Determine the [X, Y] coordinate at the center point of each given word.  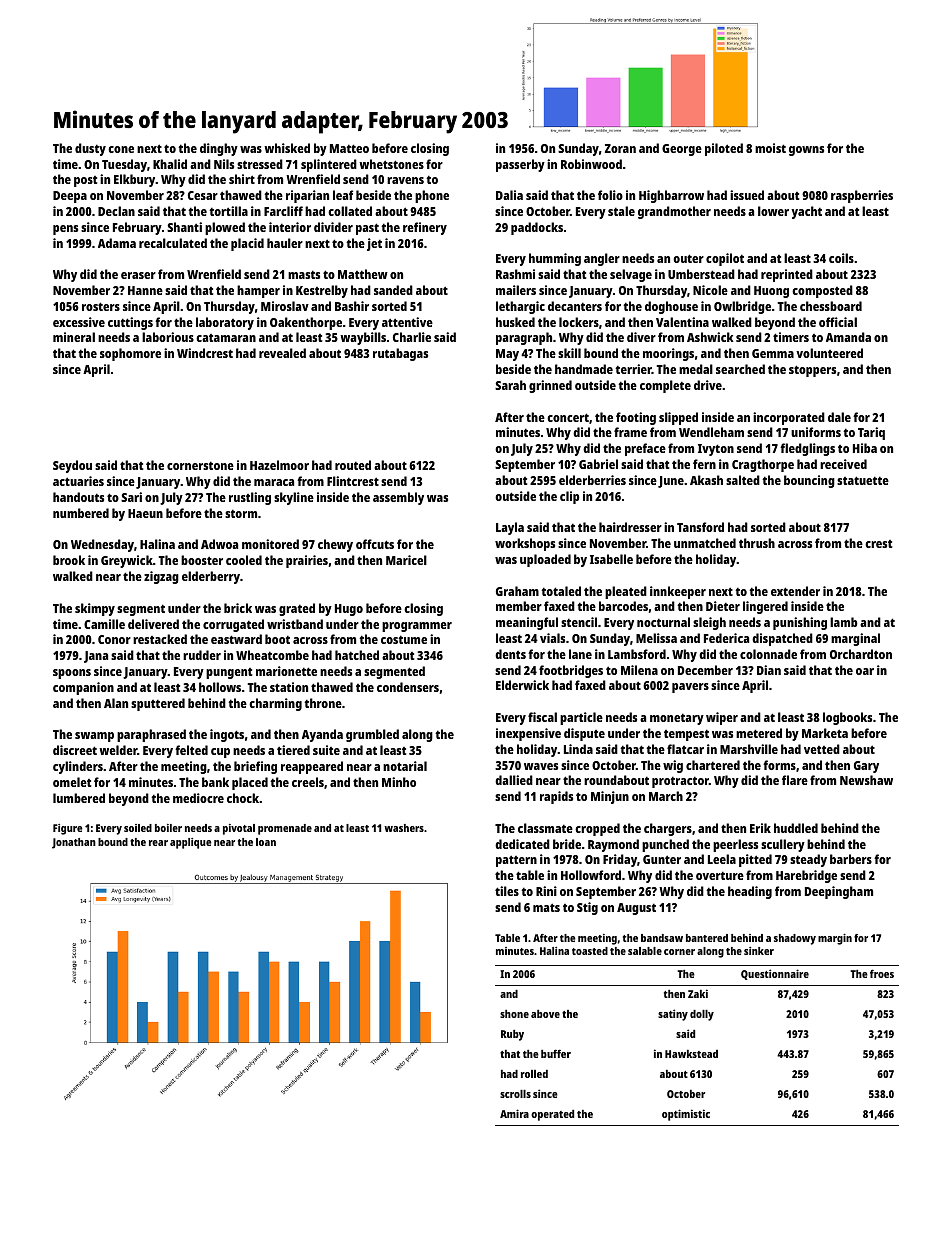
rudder [202, 655]
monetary [677, 719]
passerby [520, 165]
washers [404, 828]
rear [158, 843]
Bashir [352, 306]
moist [770, 148]
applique [190, 843]
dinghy [219, 149]
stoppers [812, 371]
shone [514, 1014]
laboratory [225, 323]
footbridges [571, 671]
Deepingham [839, 892]
